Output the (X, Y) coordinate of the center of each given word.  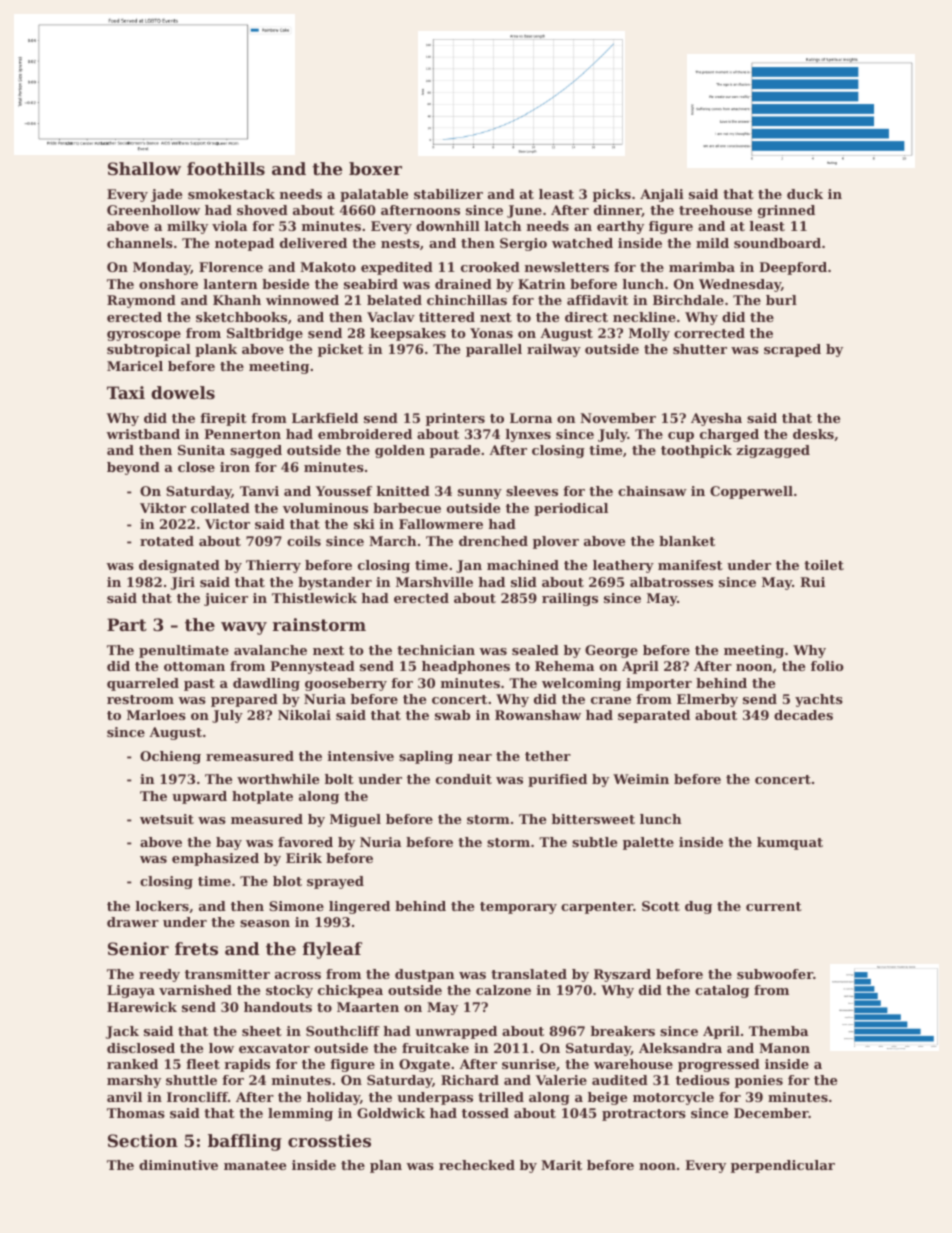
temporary (518, 908)
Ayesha (716, 419)
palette (648, 843)
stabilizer (448, 194)
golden (400, 451)
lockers (162, 906)
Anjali (662, 195)
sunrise (529, 1064)
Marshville (434, 582)
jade (166, 195)
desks (813, 434)
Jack (122, 1032)
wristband (143, 434)
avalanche (270, 650)
